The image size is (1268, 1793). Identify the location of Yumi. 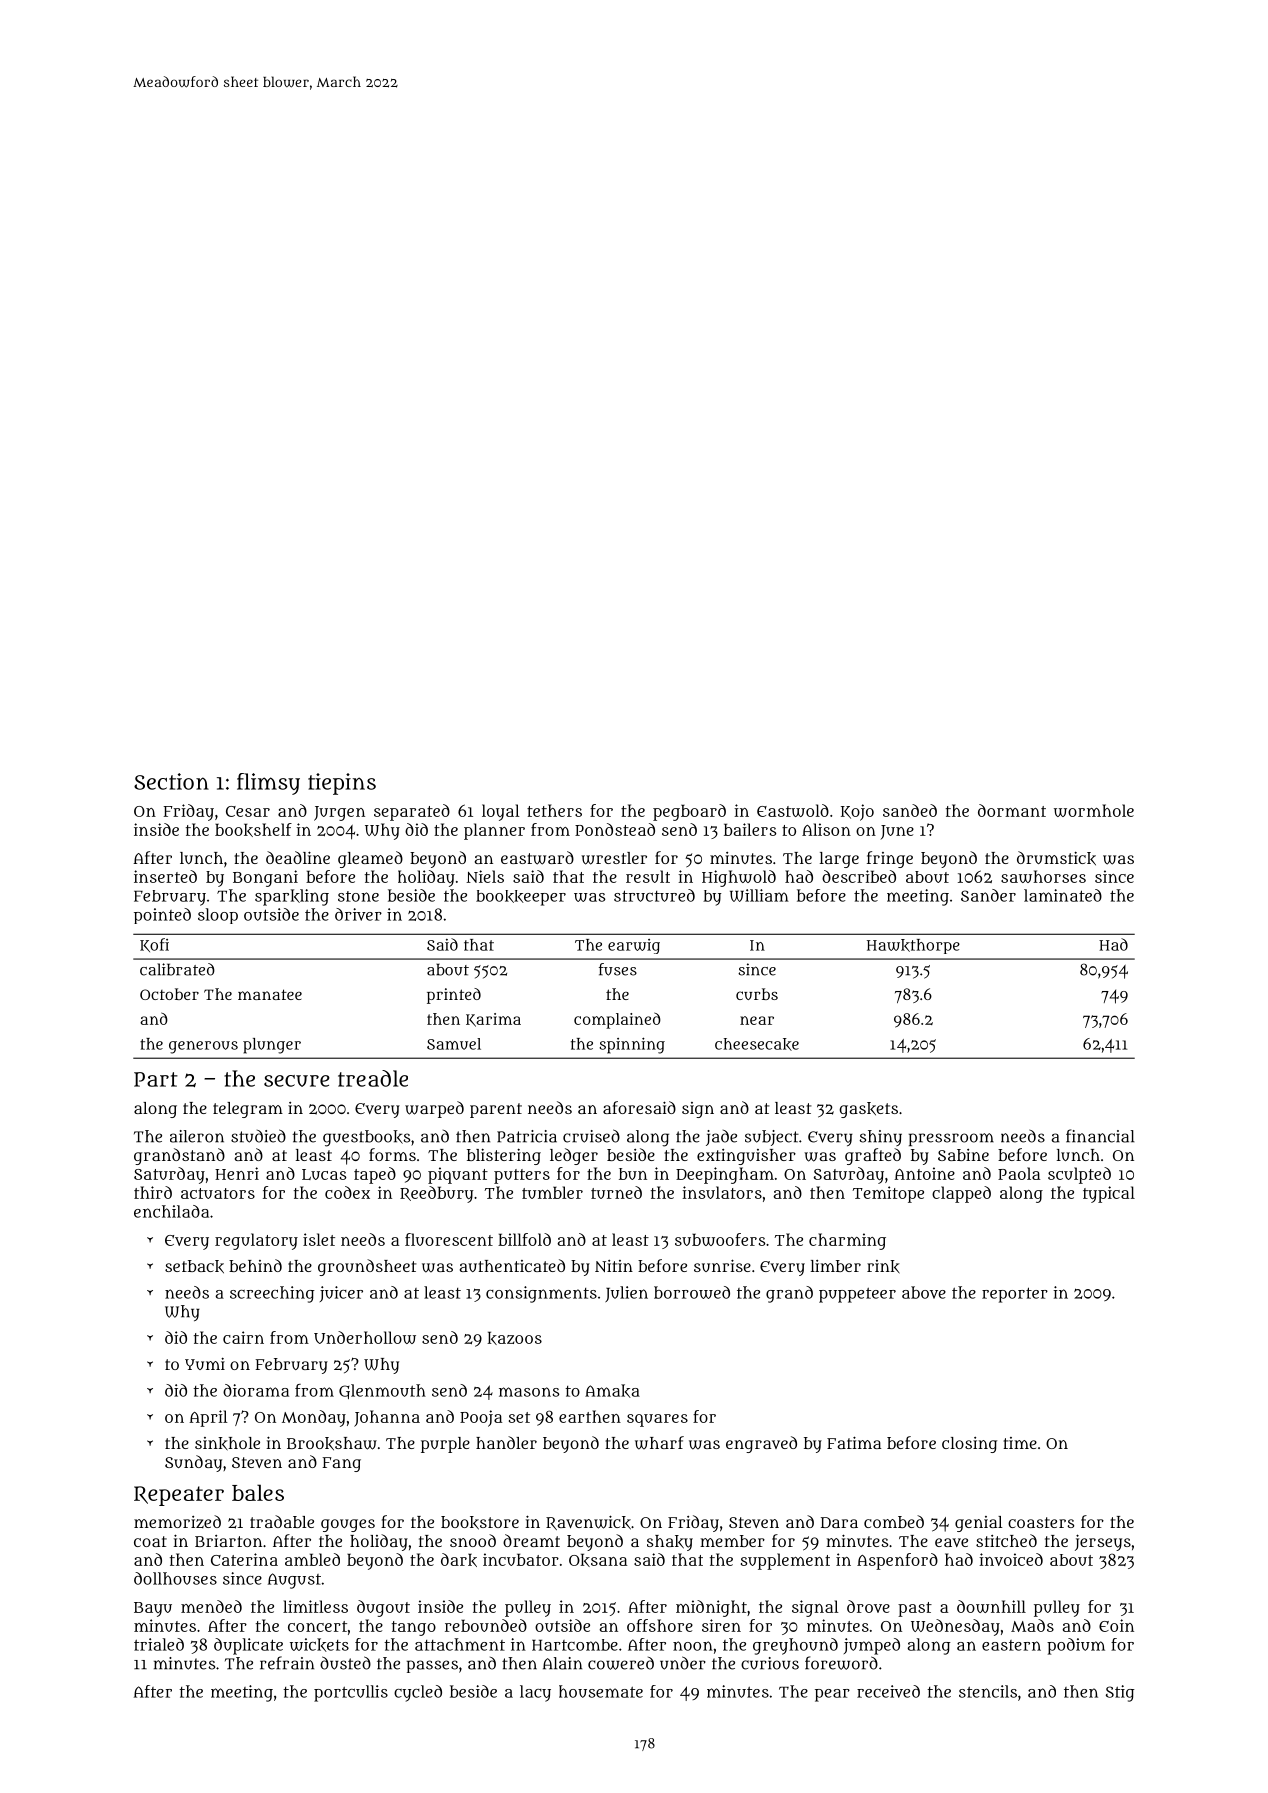
(205, 1363).
